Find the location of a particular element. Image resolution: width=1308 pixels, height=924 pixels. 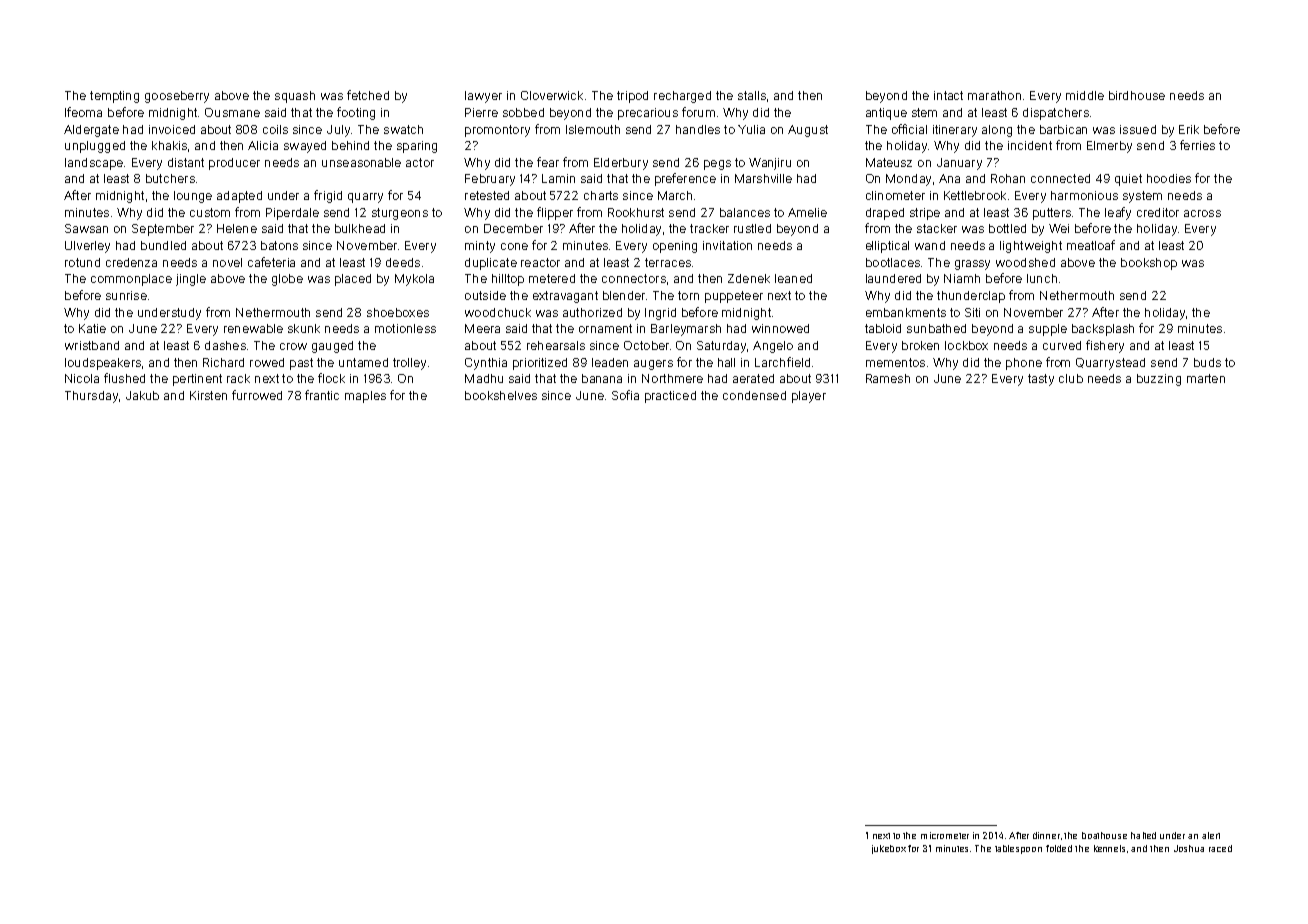

tasty is located at coordinates (1041, 380).
